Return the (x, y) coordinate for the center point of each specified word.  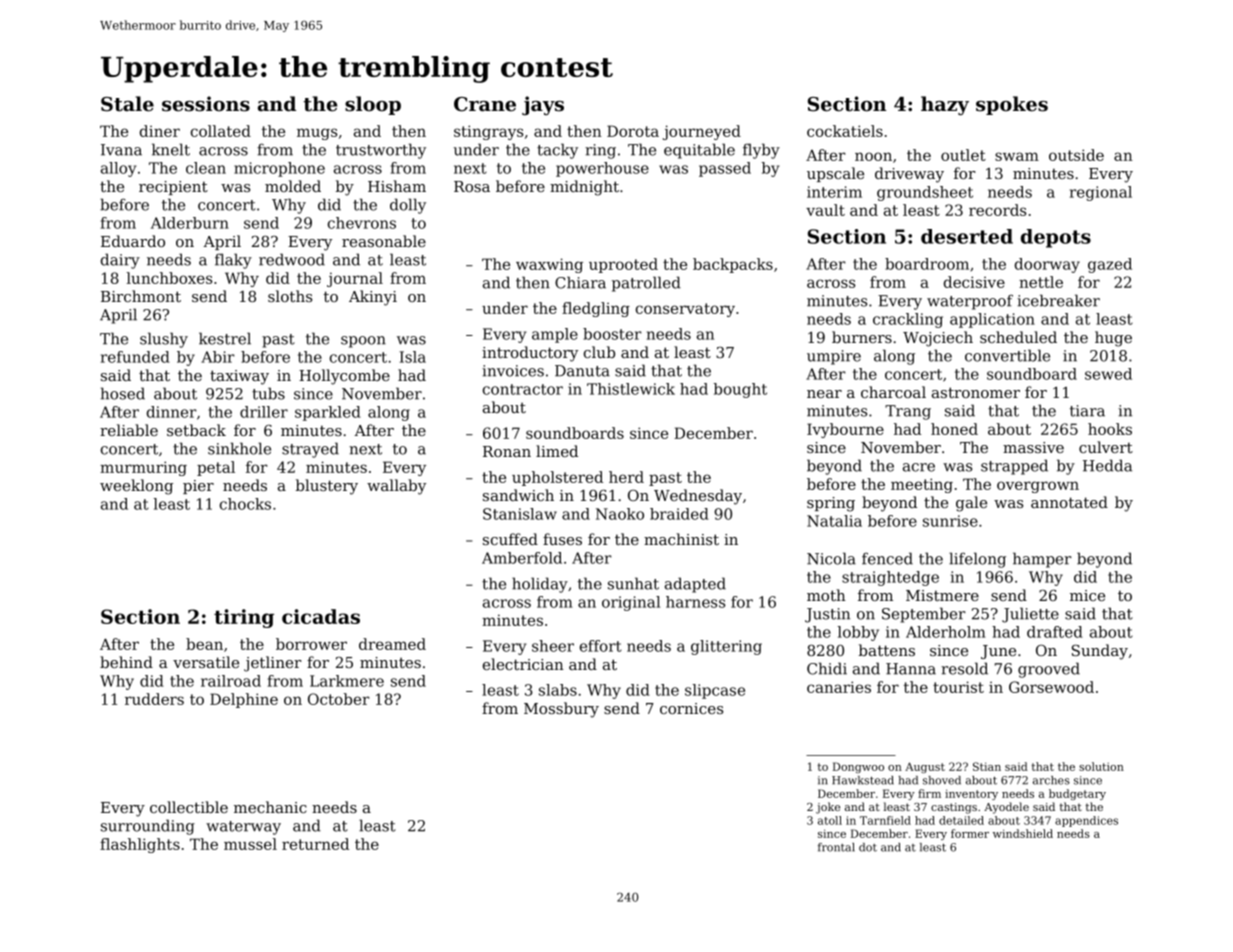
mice (1087, 595)
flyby (761, 151)
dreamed (392, 644)
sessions (206, 104)
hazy (945, 105)
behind (126, 662)
